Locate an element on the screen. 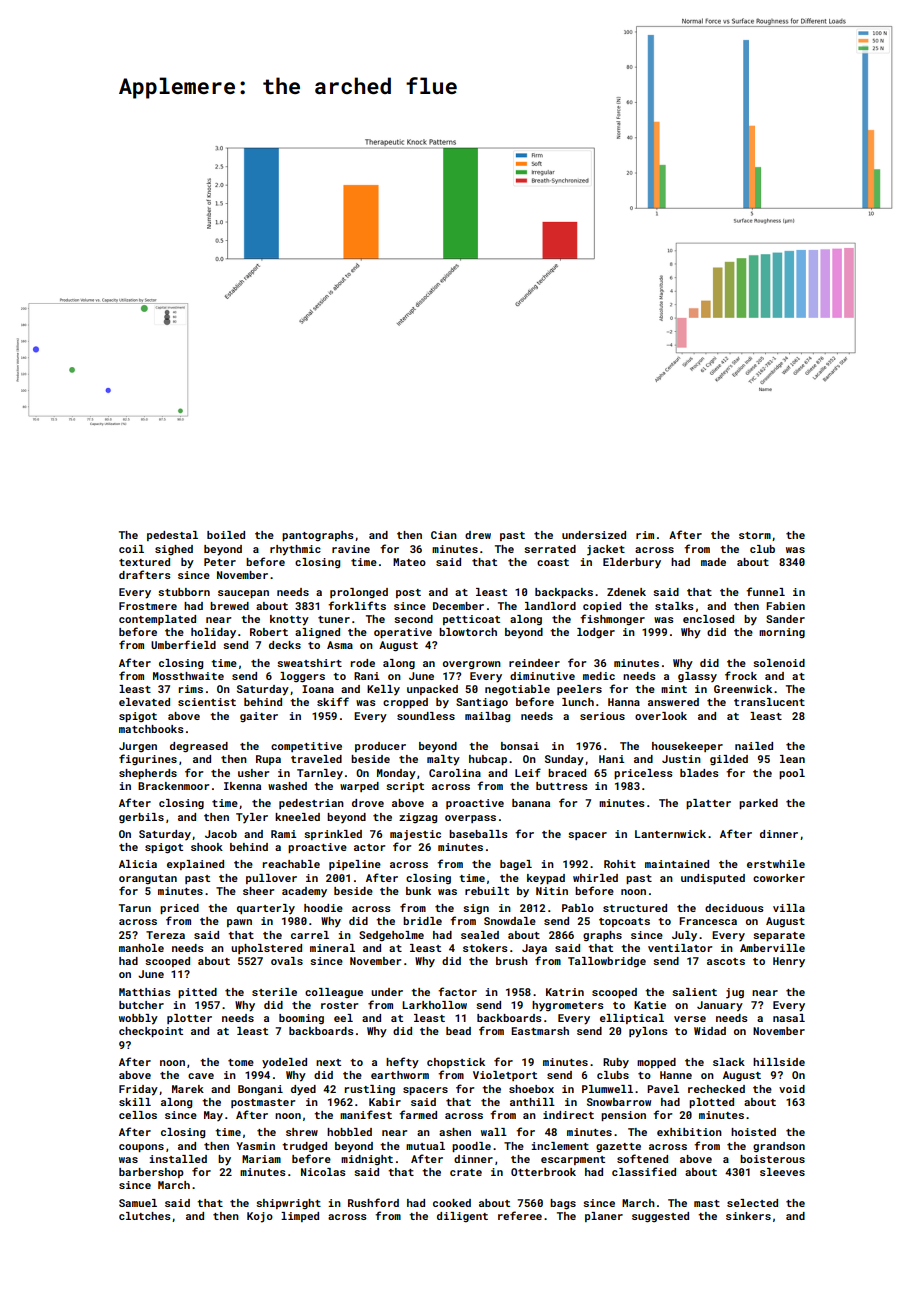 The image size is (924, 1308). Larkhollow is located at coordinates (434, 1005).
